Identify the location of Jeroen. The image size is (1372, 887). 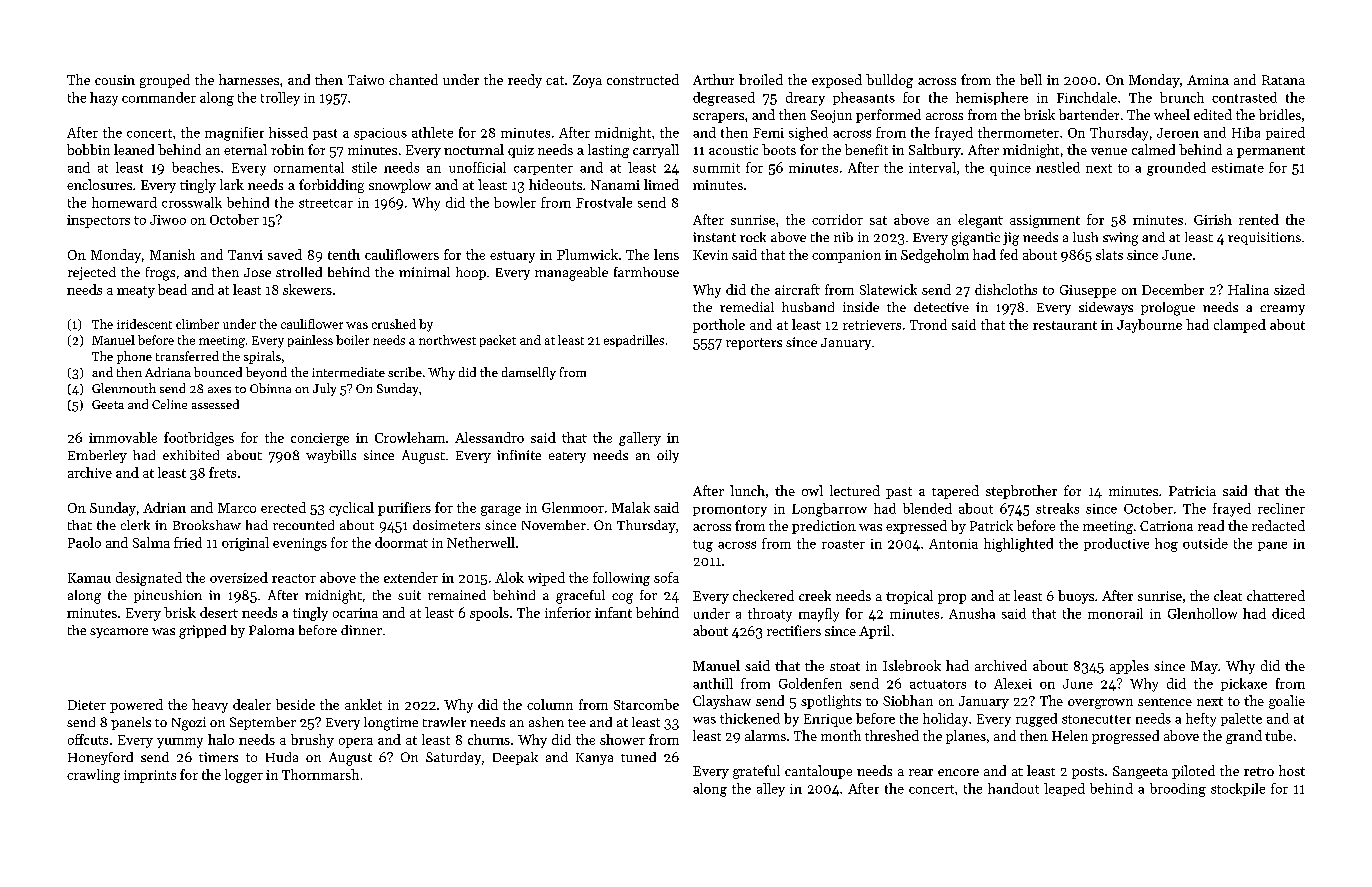
(1178, 133).
